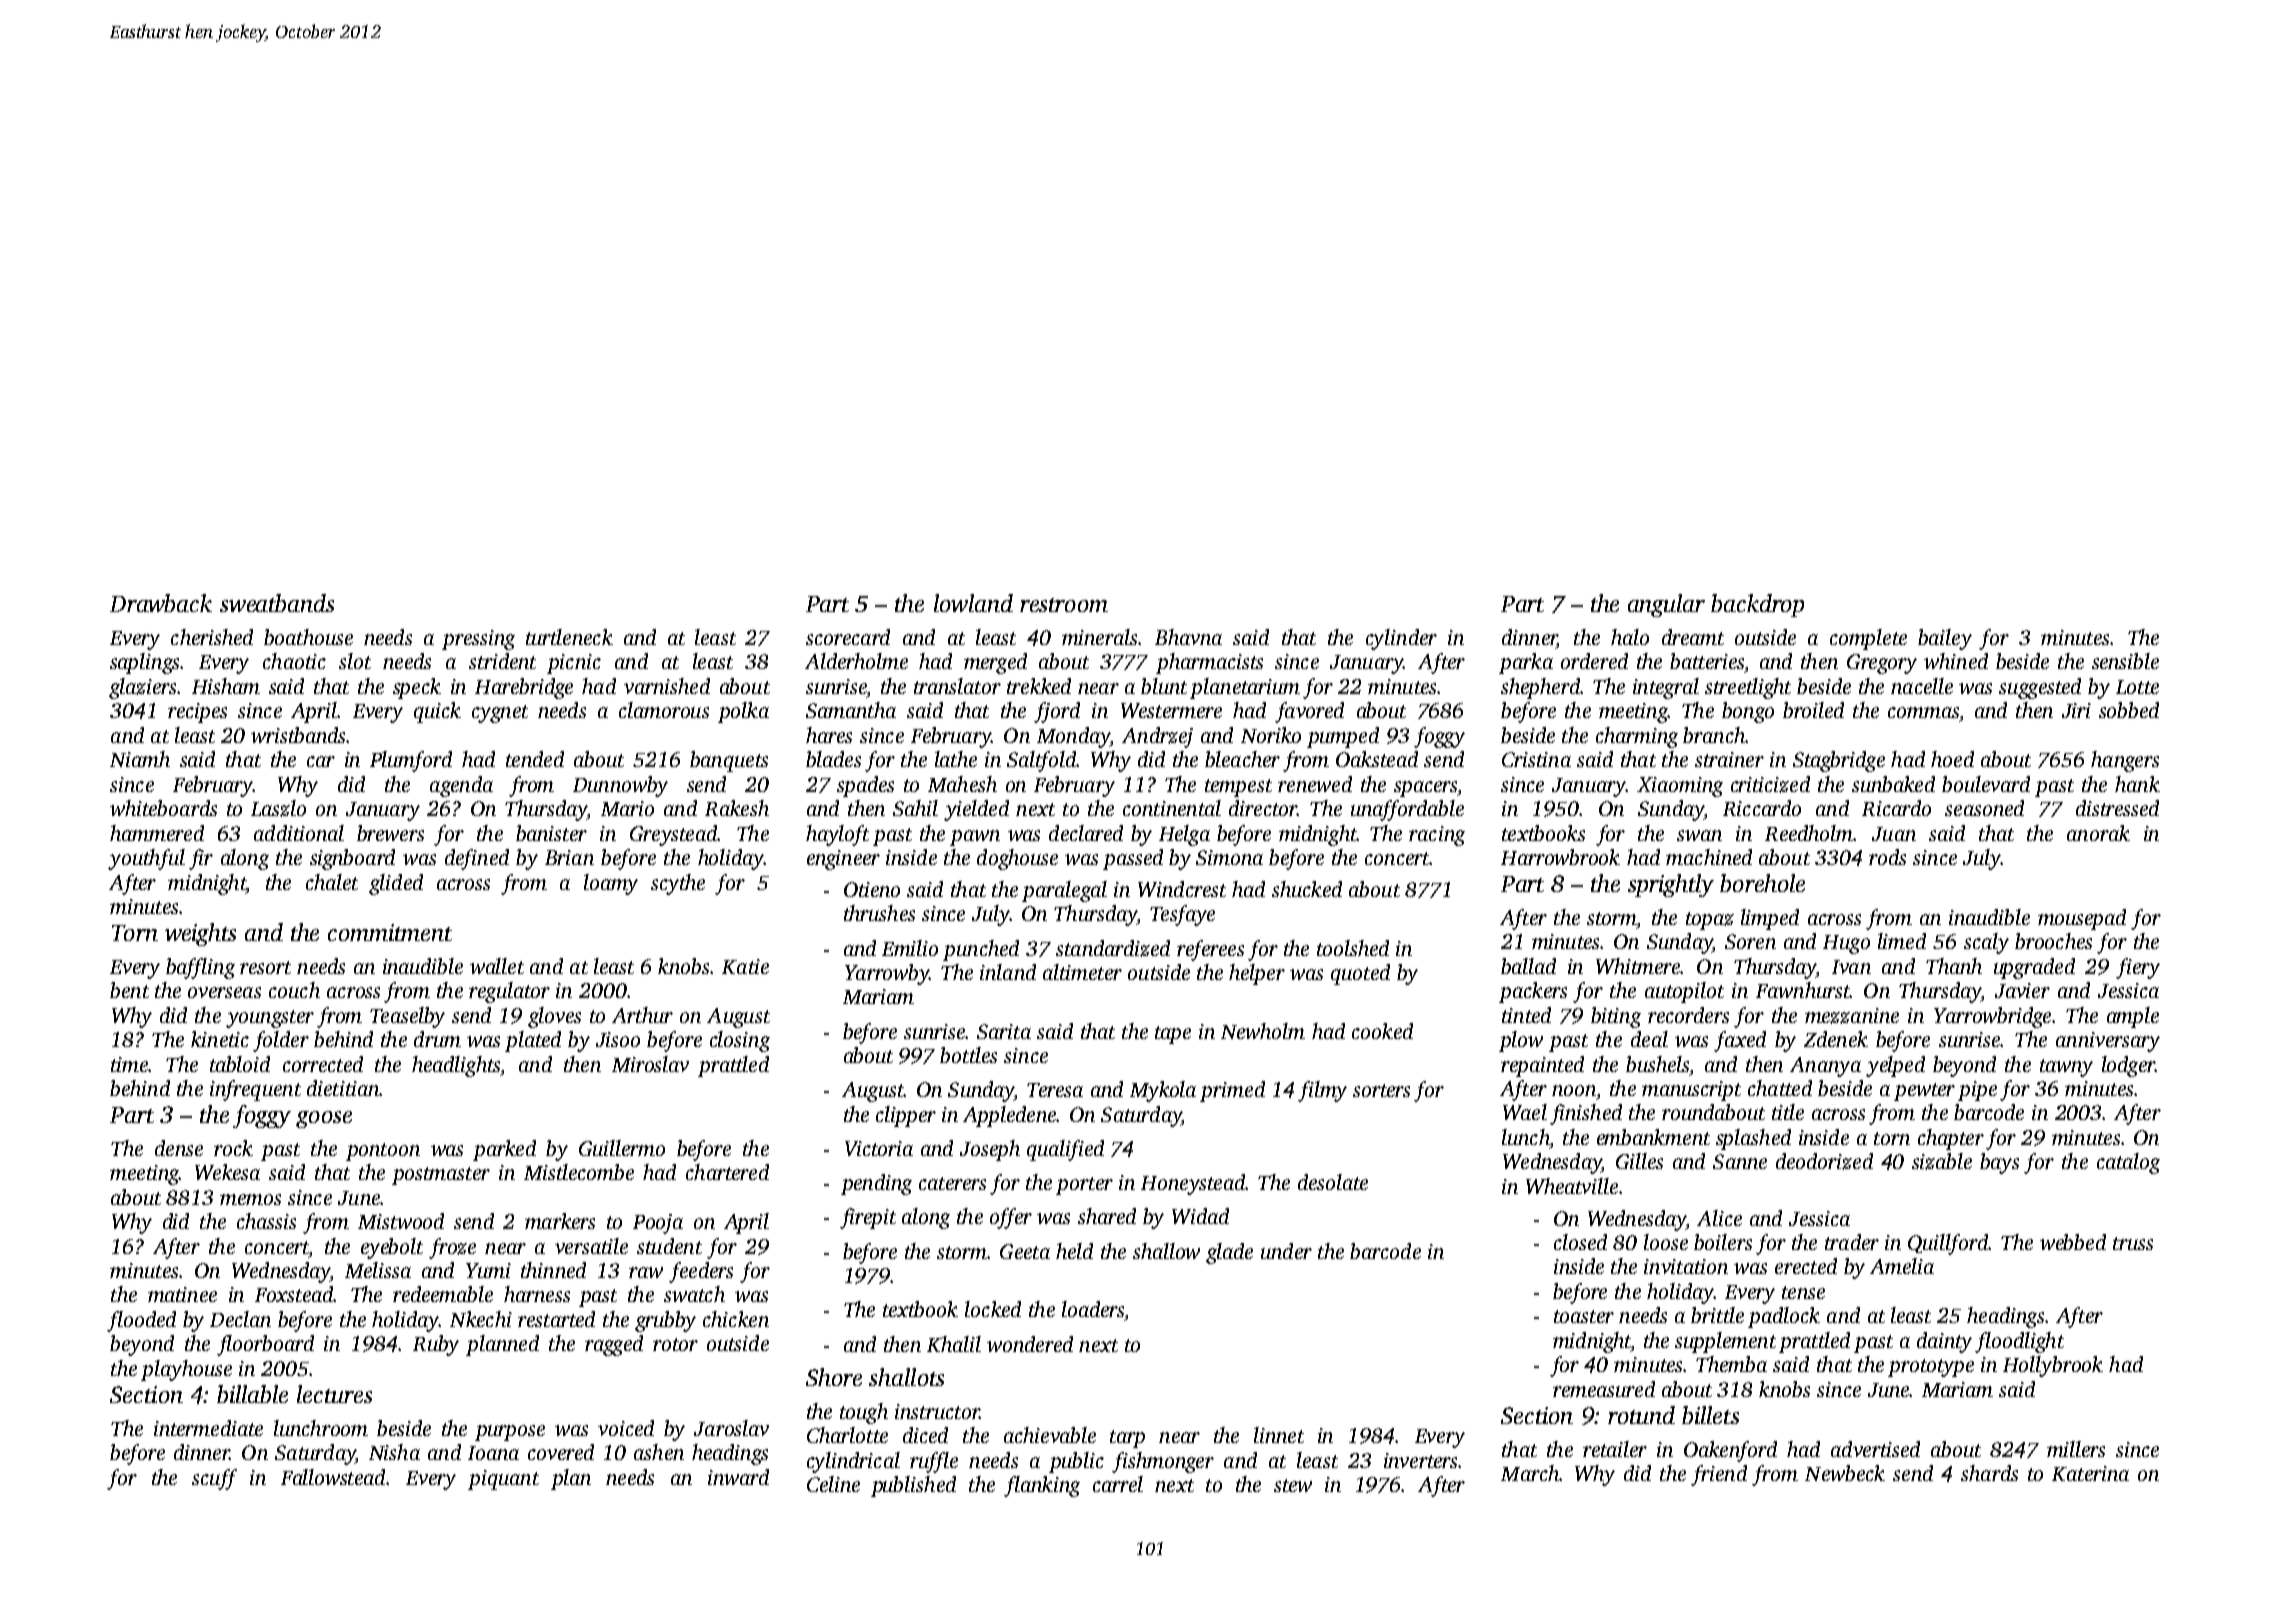 The image size is (2270, 1605). What do you see at coordinates (1030, 1344) in the page?
I see `wondered` at bounding box center [1030, 1344].
